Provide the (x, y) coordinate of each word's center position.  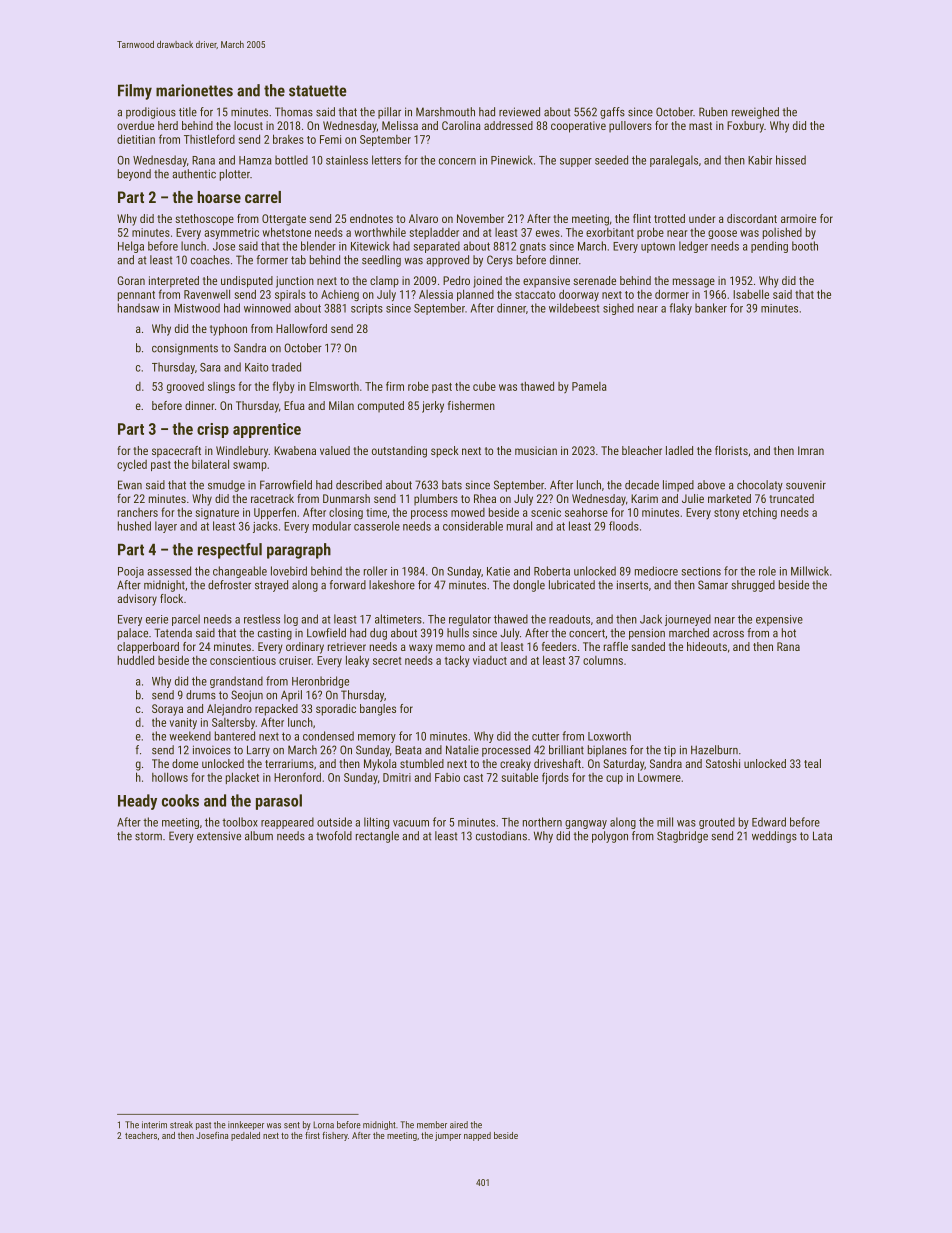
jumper (448, 1136)
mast (700, 126)
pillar (389, 113)
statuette (318, 91)
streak (181, 1125)
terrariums (289, 763)
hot (789, 633)
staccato (535, 295)
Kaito (256, 367)
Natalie (462, 750)
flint (642, 218)
